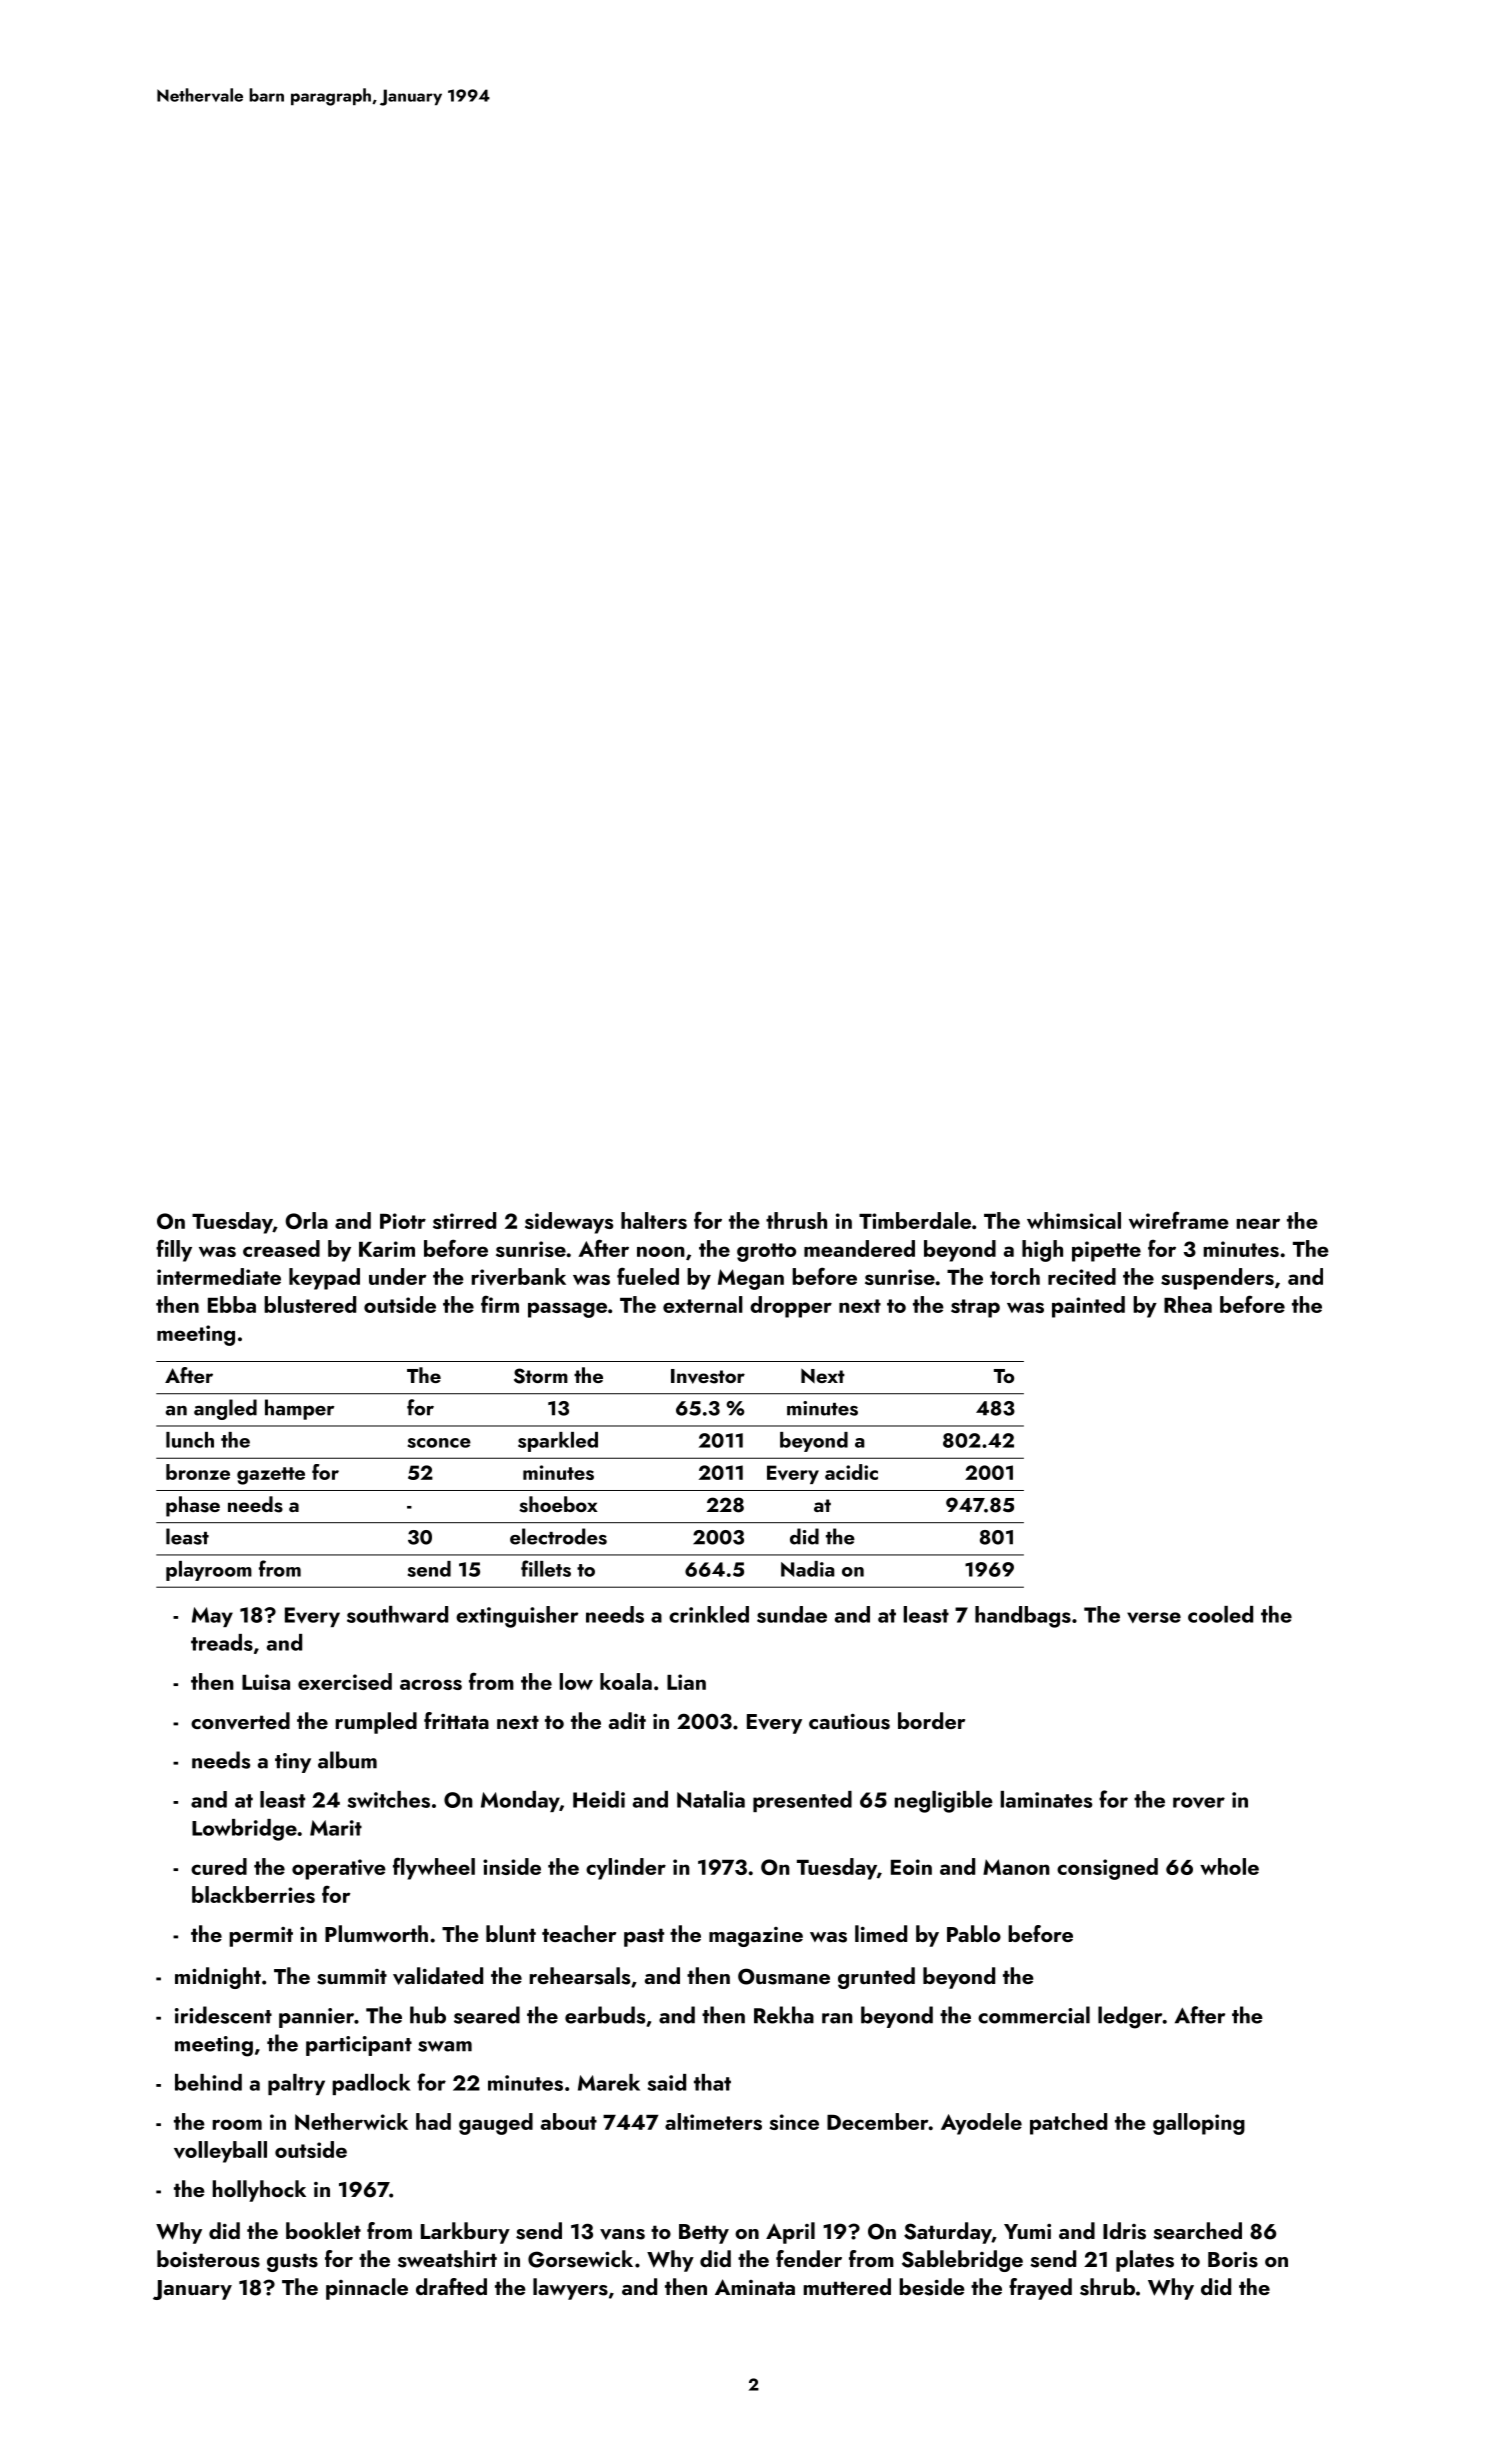 Image resolution: width=1496 pixels, height=2464 pixels. Describe the element at coordinates (704, 2234) in the screenshot. I see `Betty` at that location.
